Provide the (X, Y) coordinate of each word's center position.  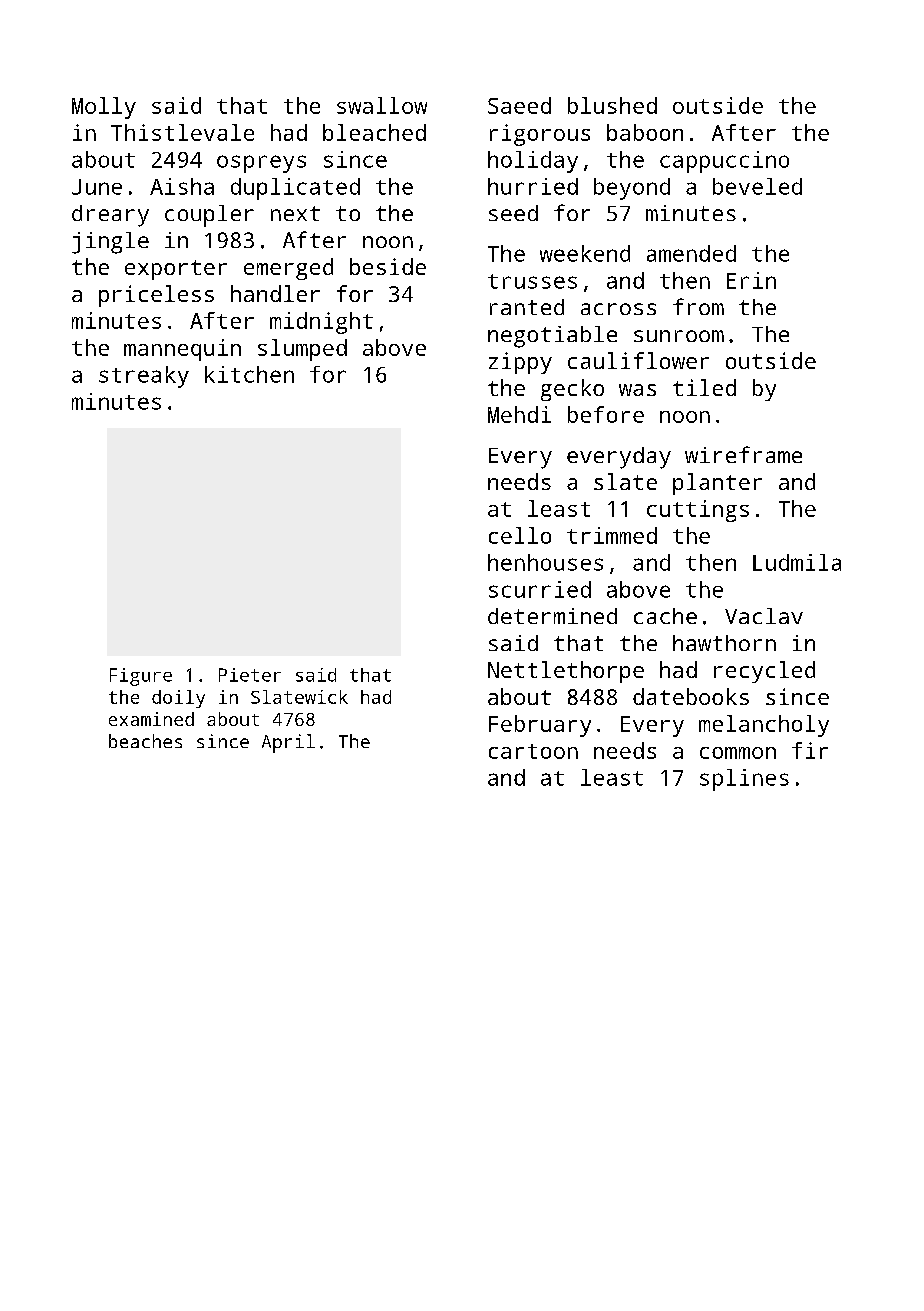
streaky (144, 377)
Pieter (250, 675)
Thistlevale (182, 132)
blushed (612, 105)
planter (717, 484)
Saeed (519, 105)
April (288, 743)
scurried (540, 589)
